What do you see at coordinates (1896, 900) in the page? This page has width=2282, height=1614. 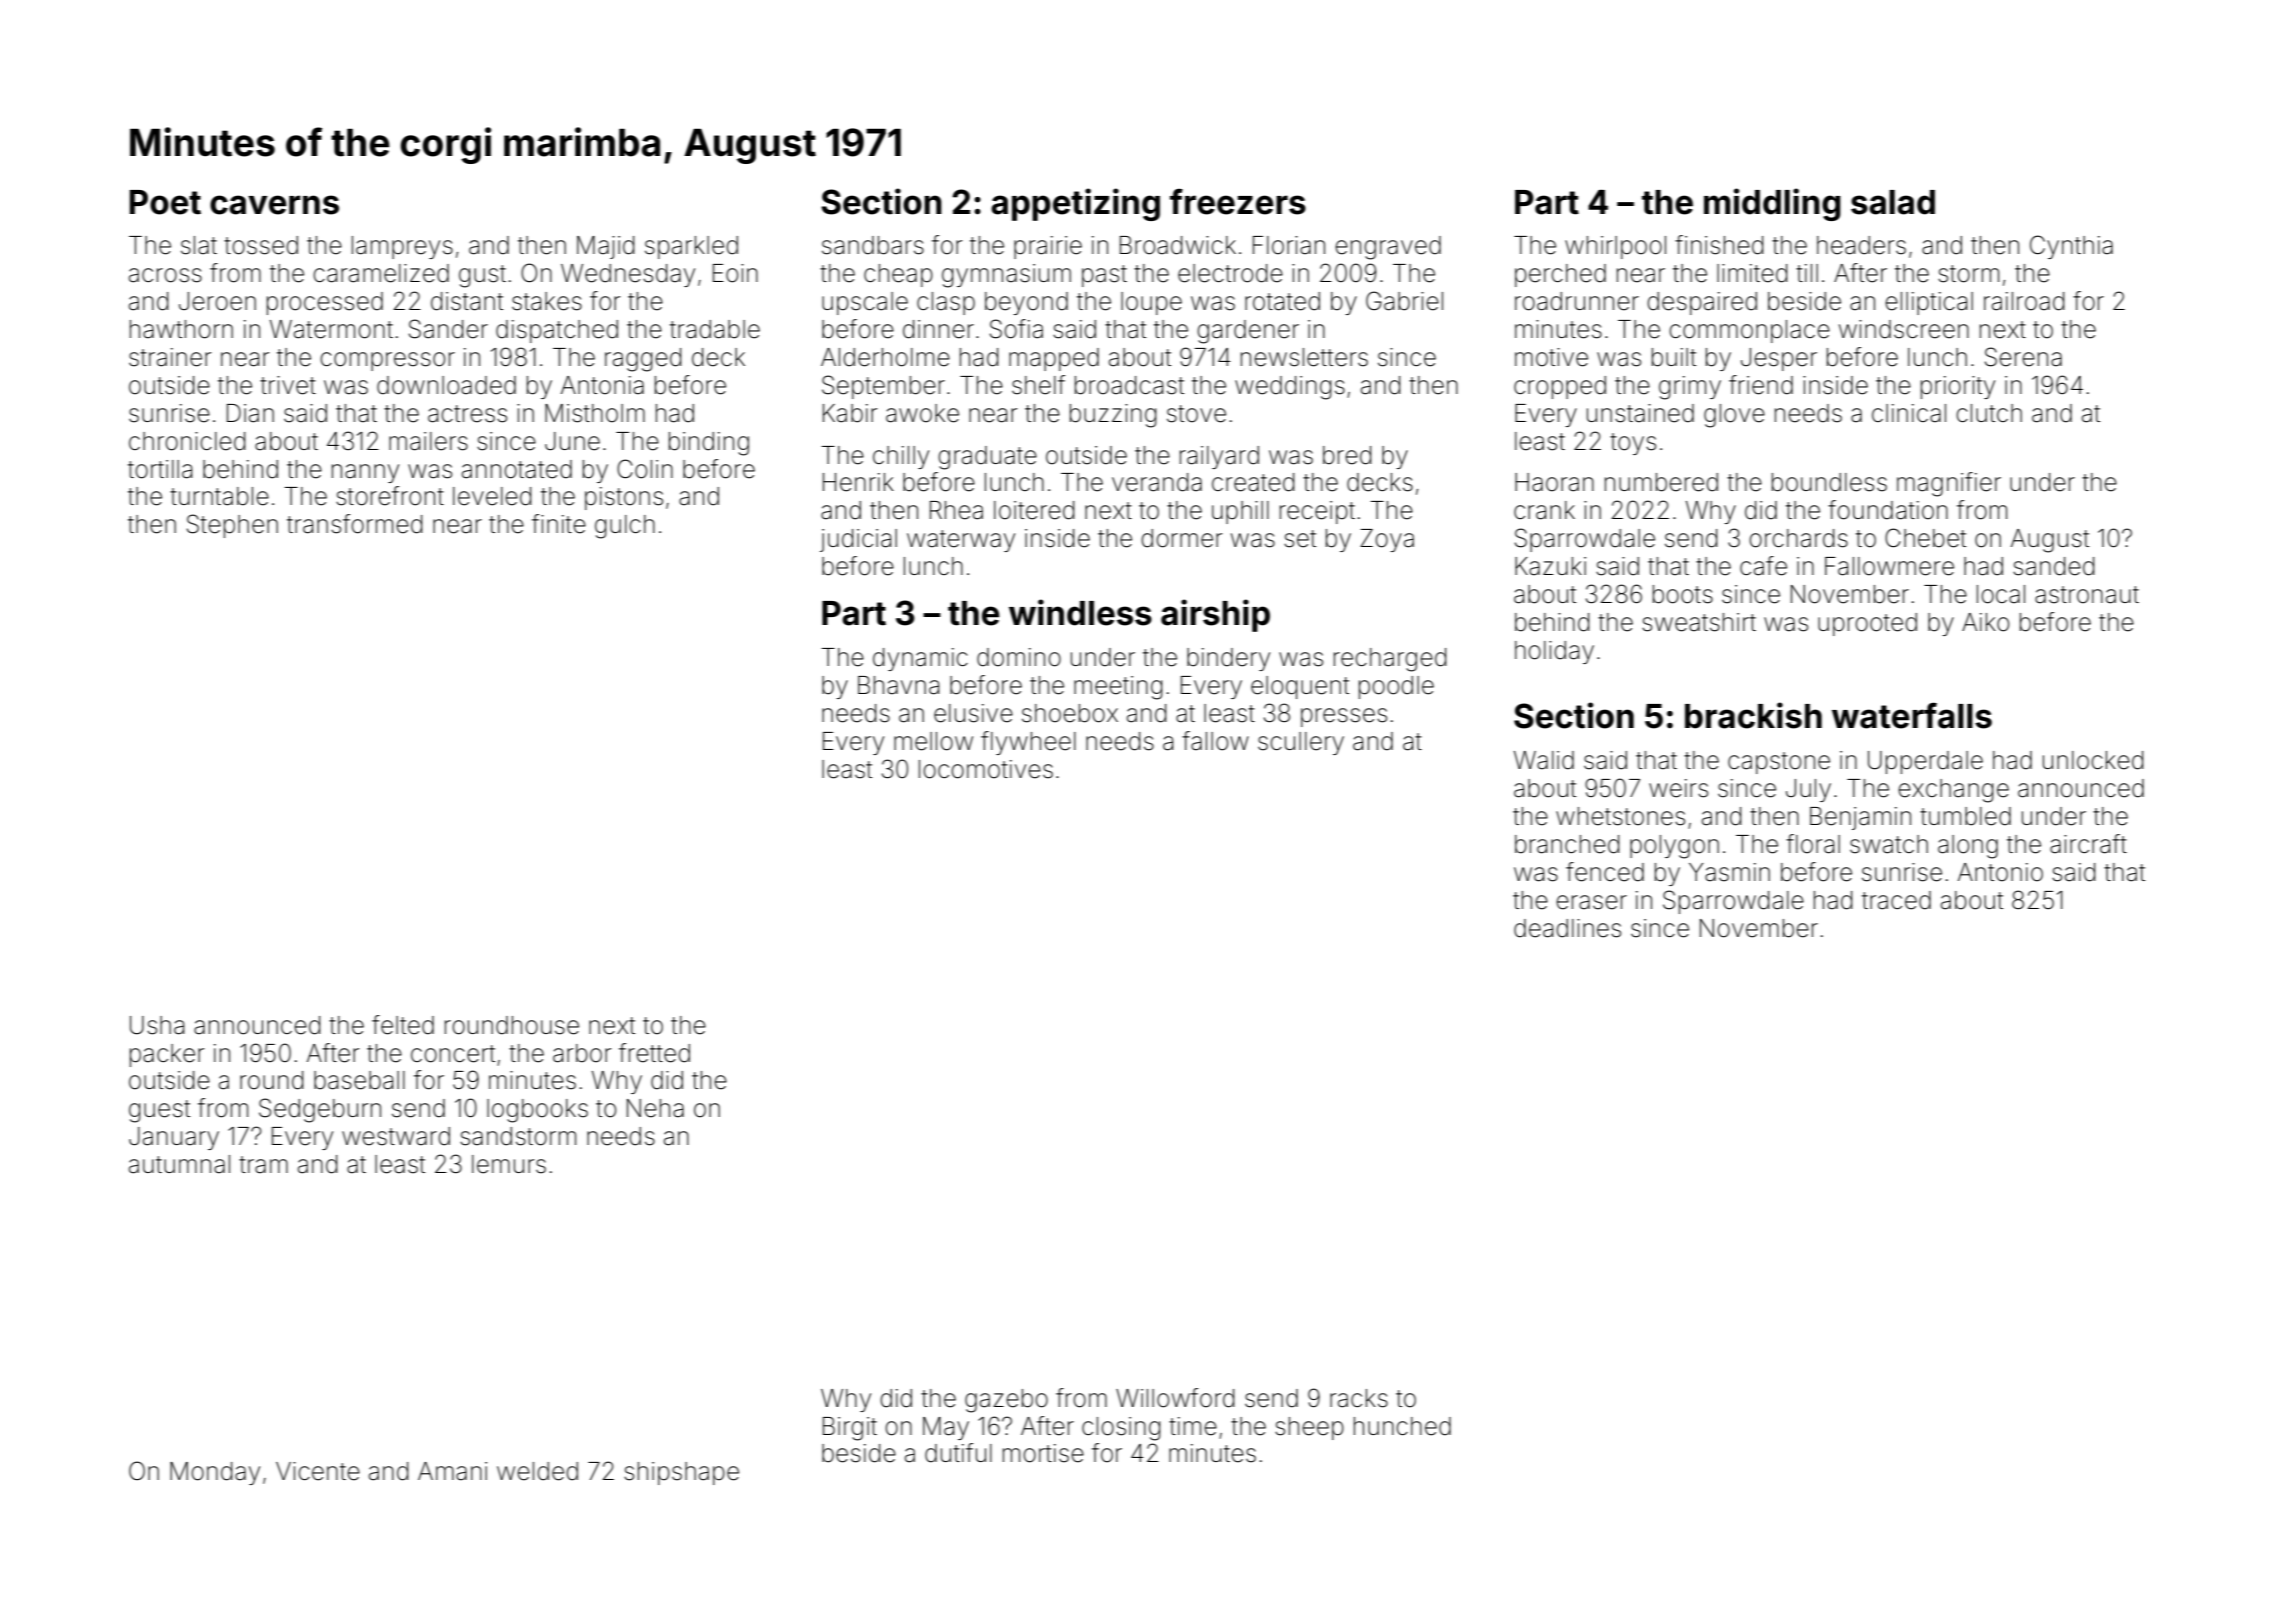 I see `traced` at bounding box center [1896, 900].
